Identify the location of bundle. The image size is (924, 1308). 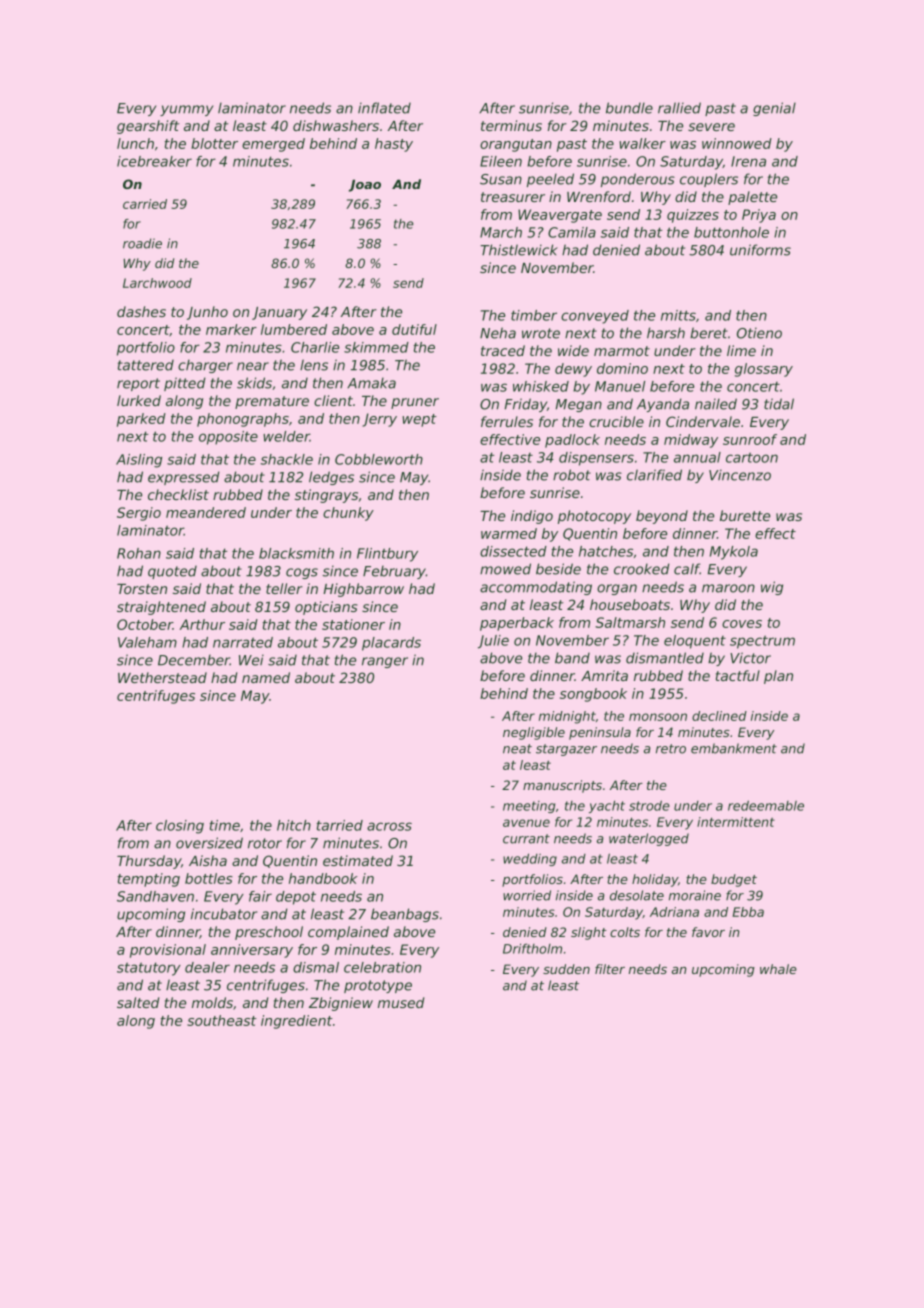
(629, 108).
